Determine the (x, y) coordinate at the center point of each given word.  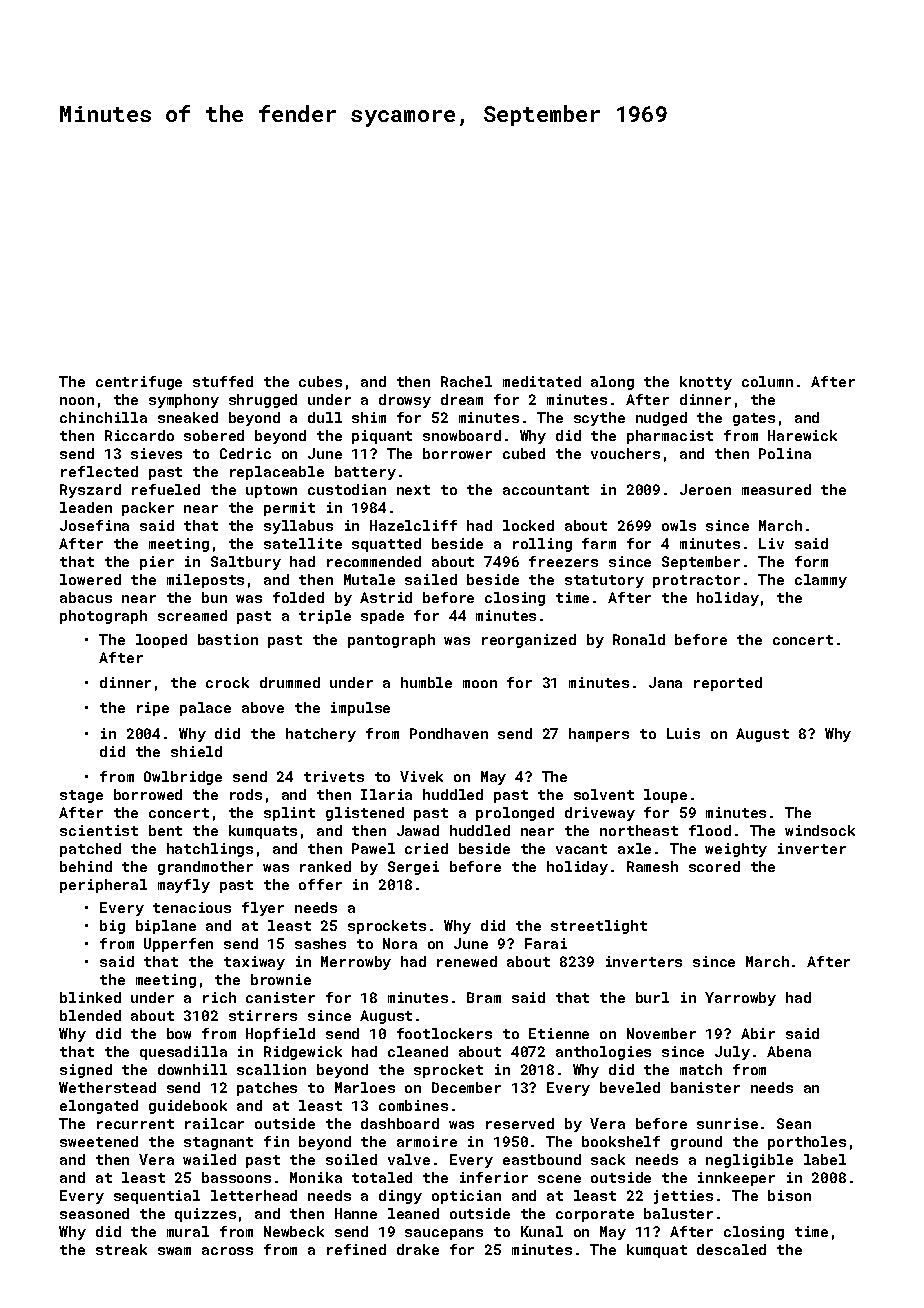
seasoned (94, 1213)
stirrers (263, 1015)
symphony (184, 401)
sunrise (727, 1123)
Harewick (802, 435)
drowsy (405, 401)
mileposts (205, 581)
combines (413, 1105)
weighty (736, 850)
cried (426, 848)
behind (86, 866)
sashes (320, 943)
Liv (771, 543)
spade (382, 617)
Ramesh (652, 866)
